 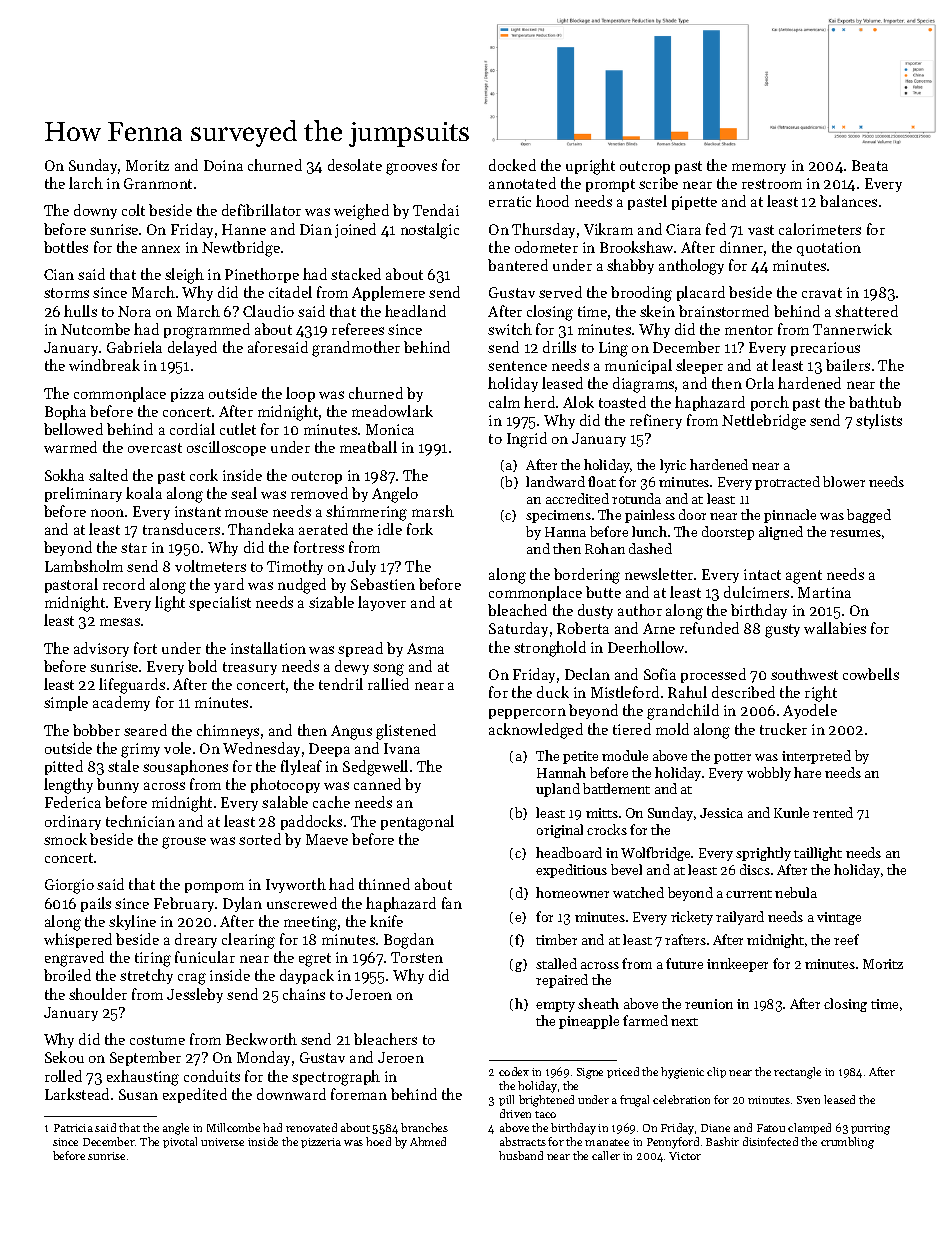 I want to click on cravat, so click(x=822, y=293).
